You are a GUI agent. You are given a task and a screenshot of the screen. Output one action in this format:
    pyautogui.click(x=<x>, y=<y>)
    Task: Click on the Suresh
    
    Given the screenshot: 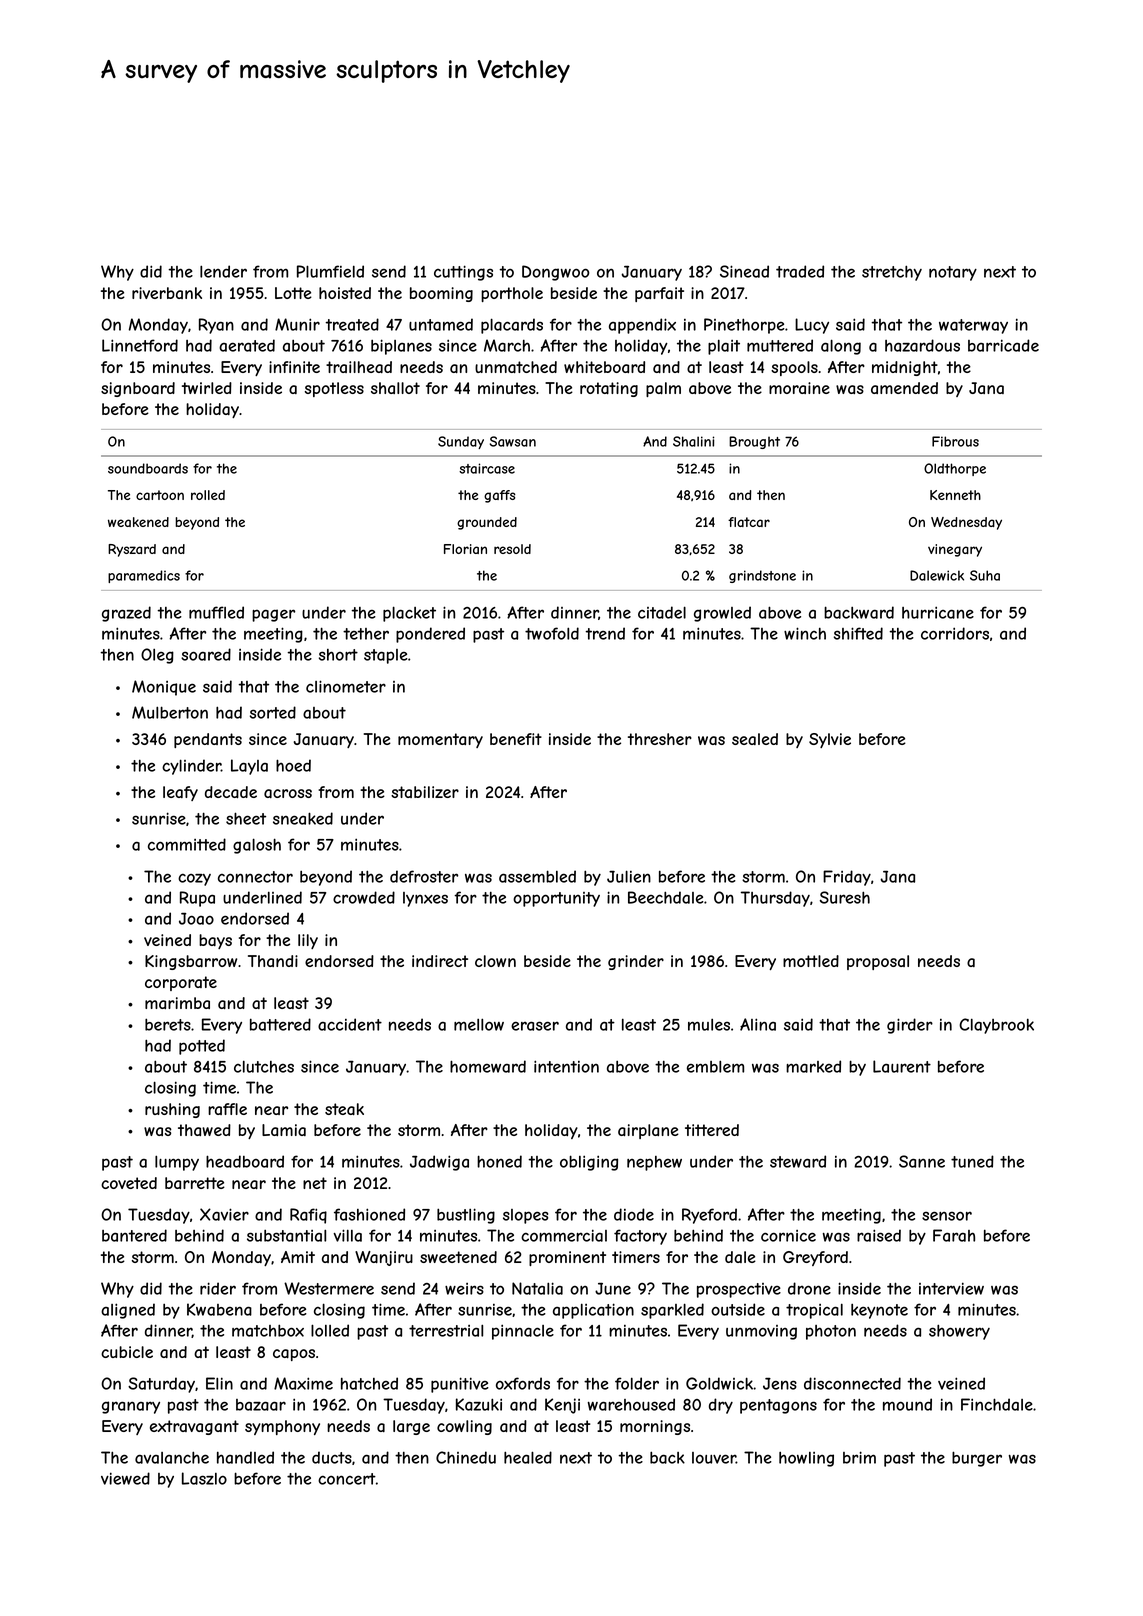 What is the action you would take?
    pyautogui.click(x=845, y=897)
